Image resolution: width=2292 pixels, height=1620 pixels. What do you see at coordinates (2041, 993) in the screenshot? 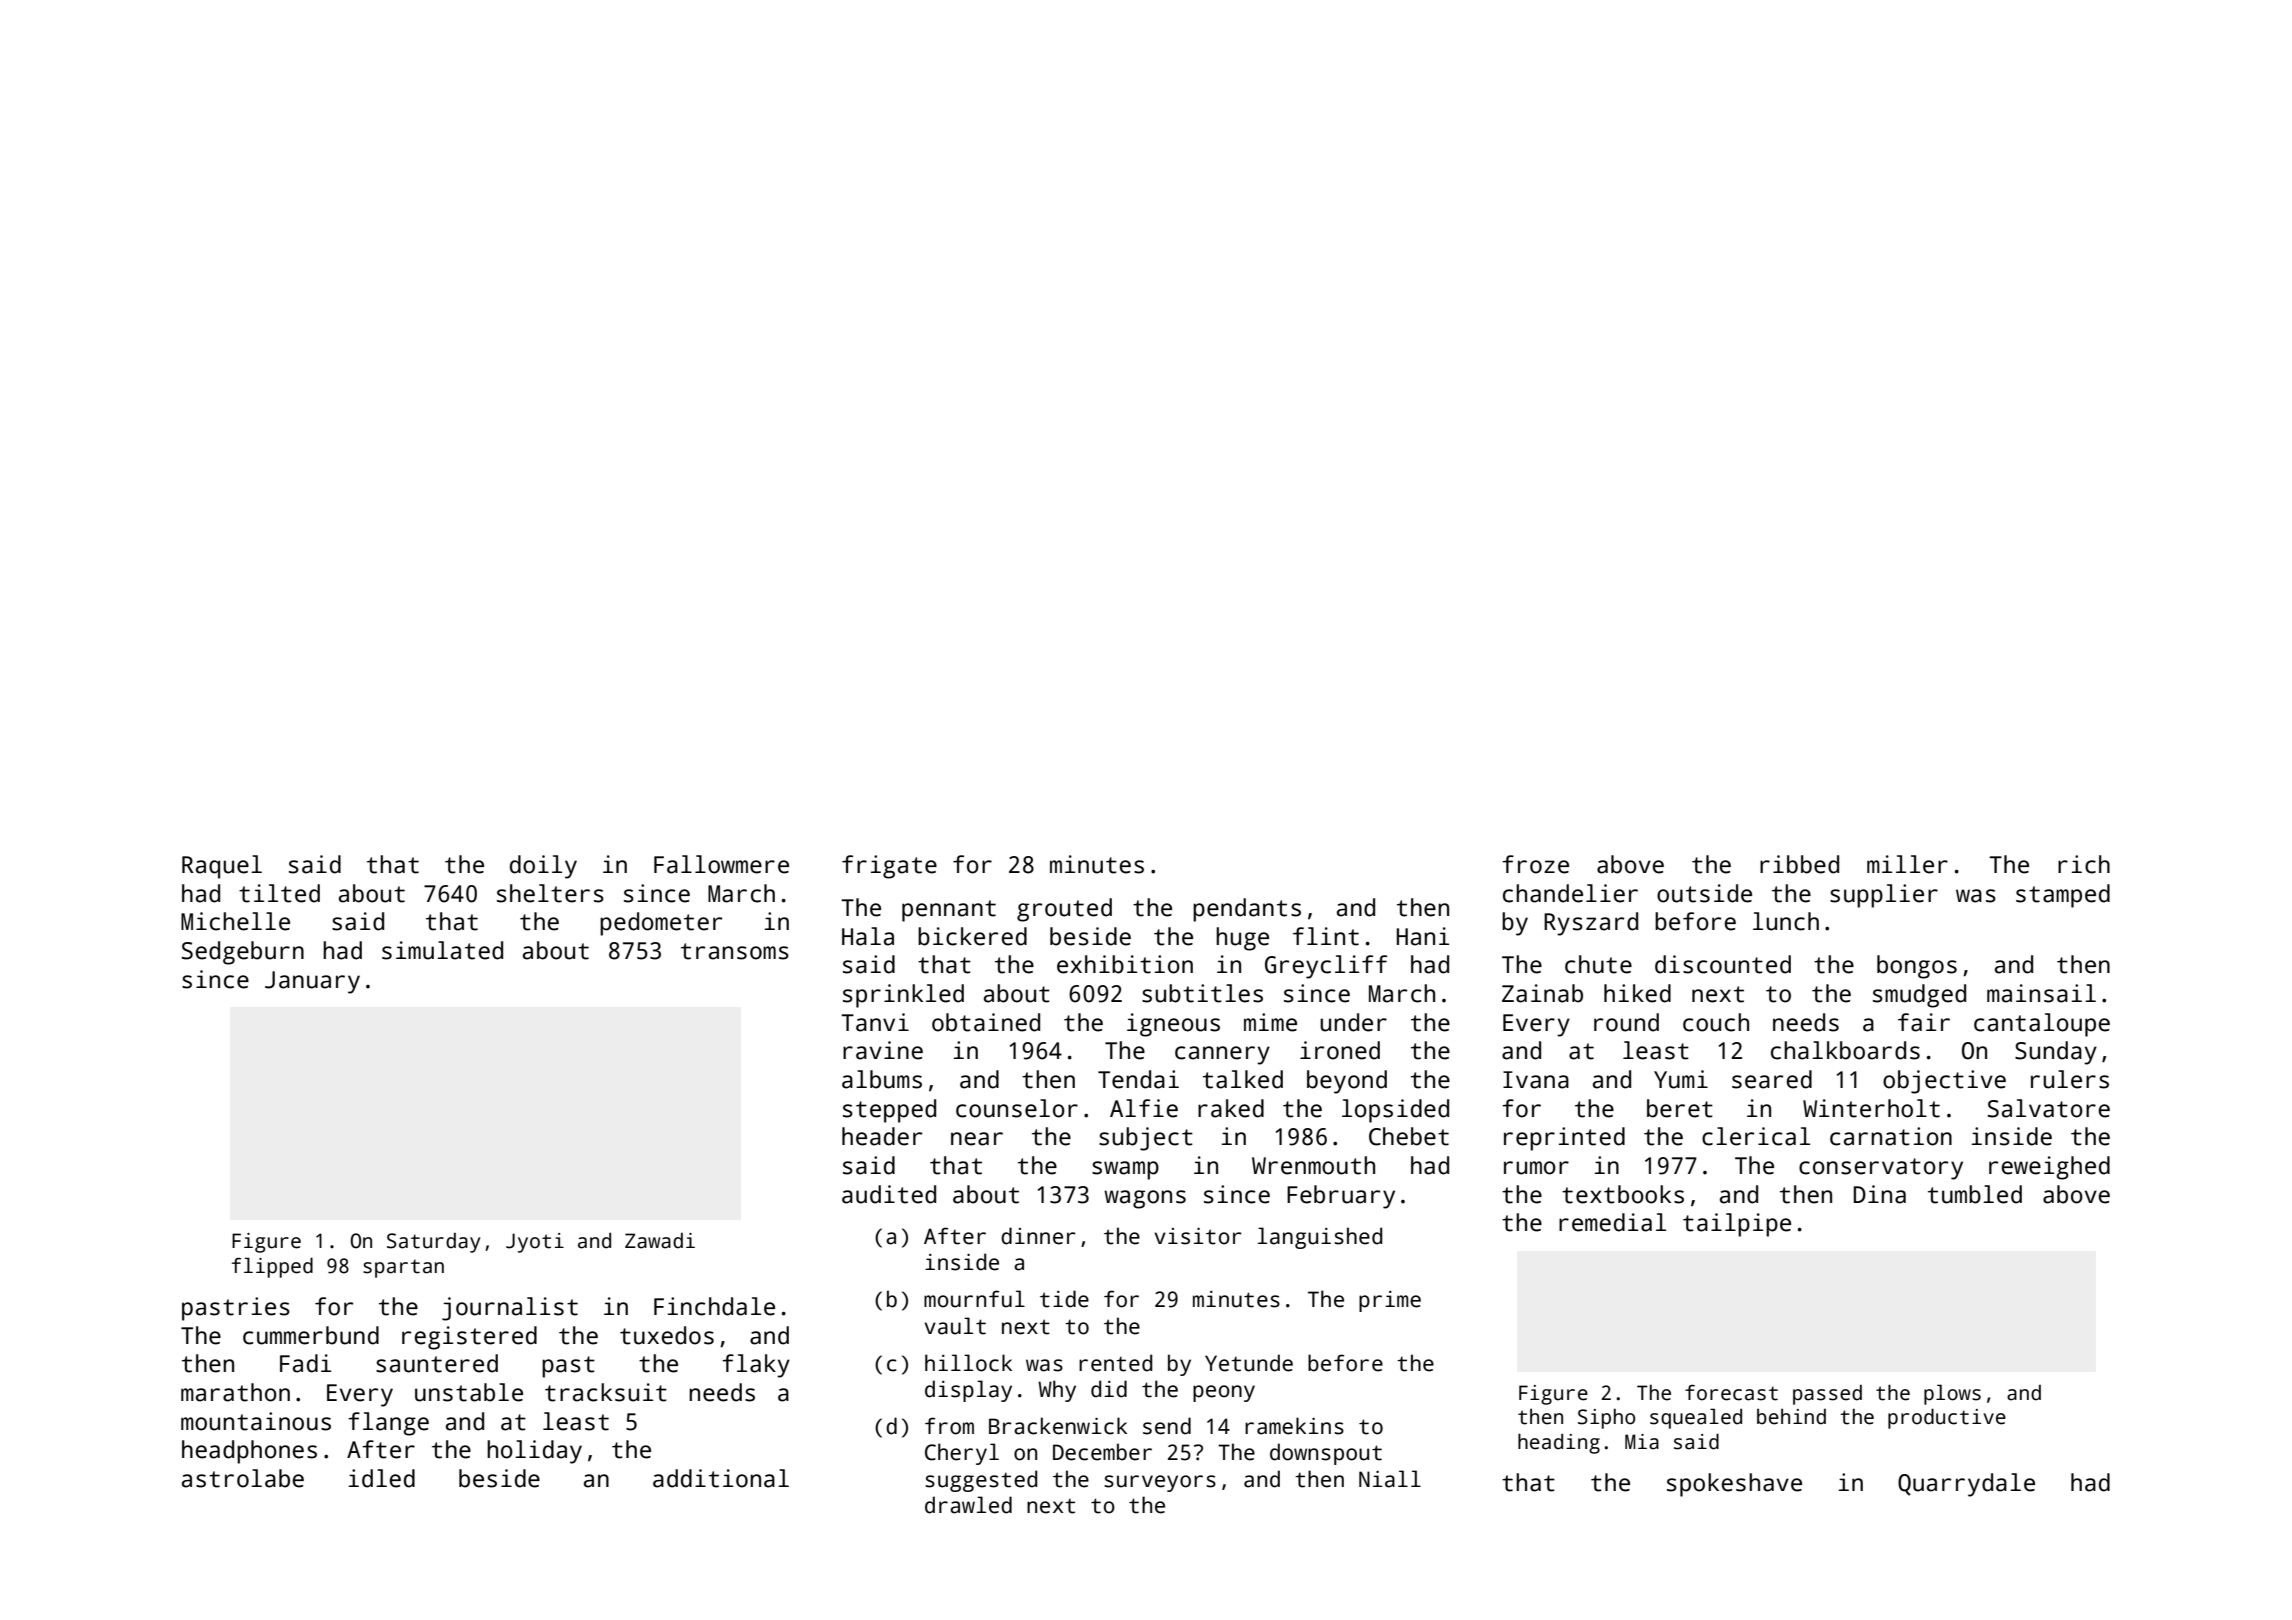
I see `mainsail` at bounding box center [2041, 993].
